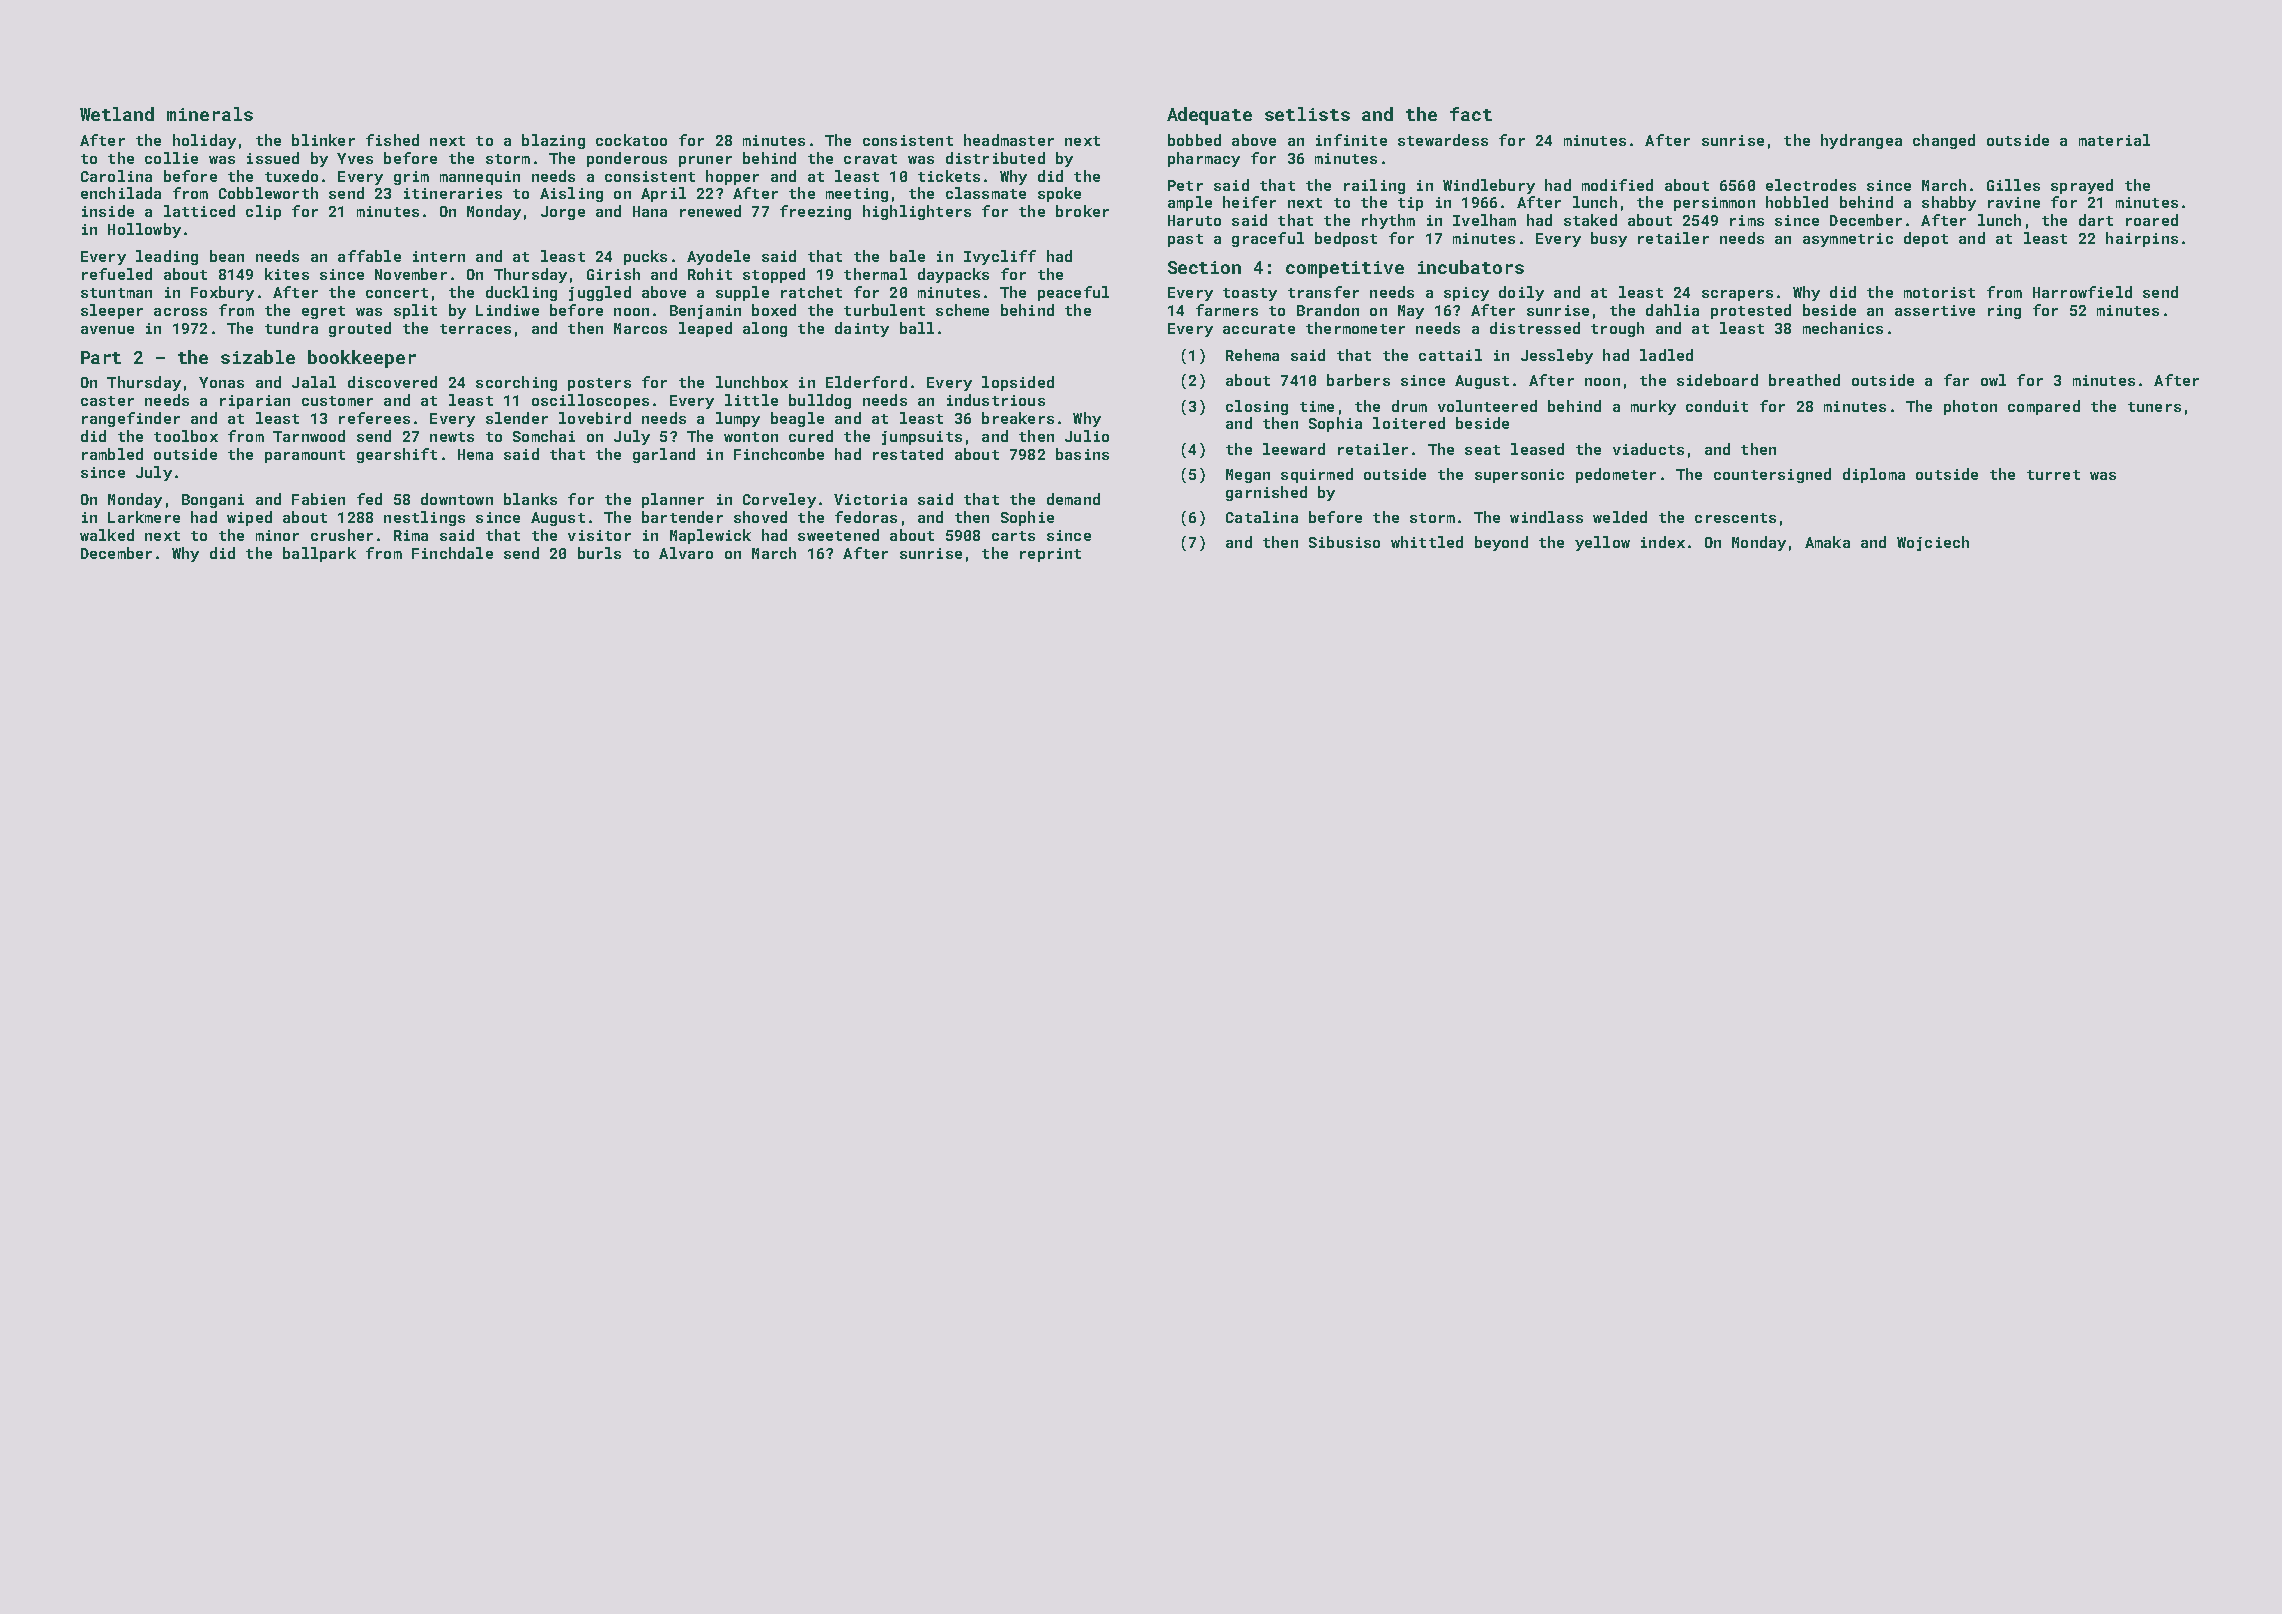  What do you see at coordinates (263, 212) in the screenshot?
I see `clip` at bounding box center [263, 212].
